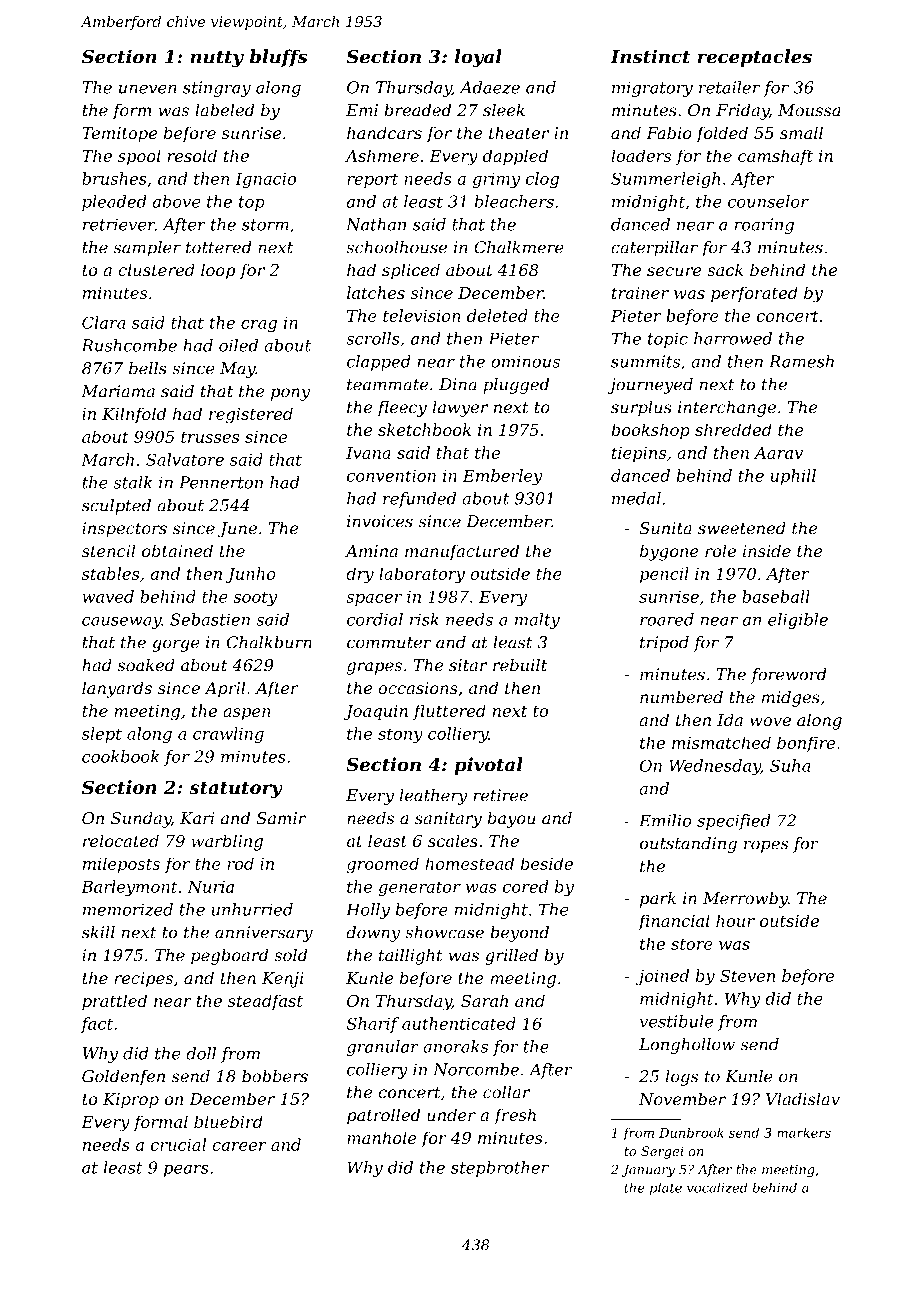  I want to click on Temitope, so click(119, 135).
